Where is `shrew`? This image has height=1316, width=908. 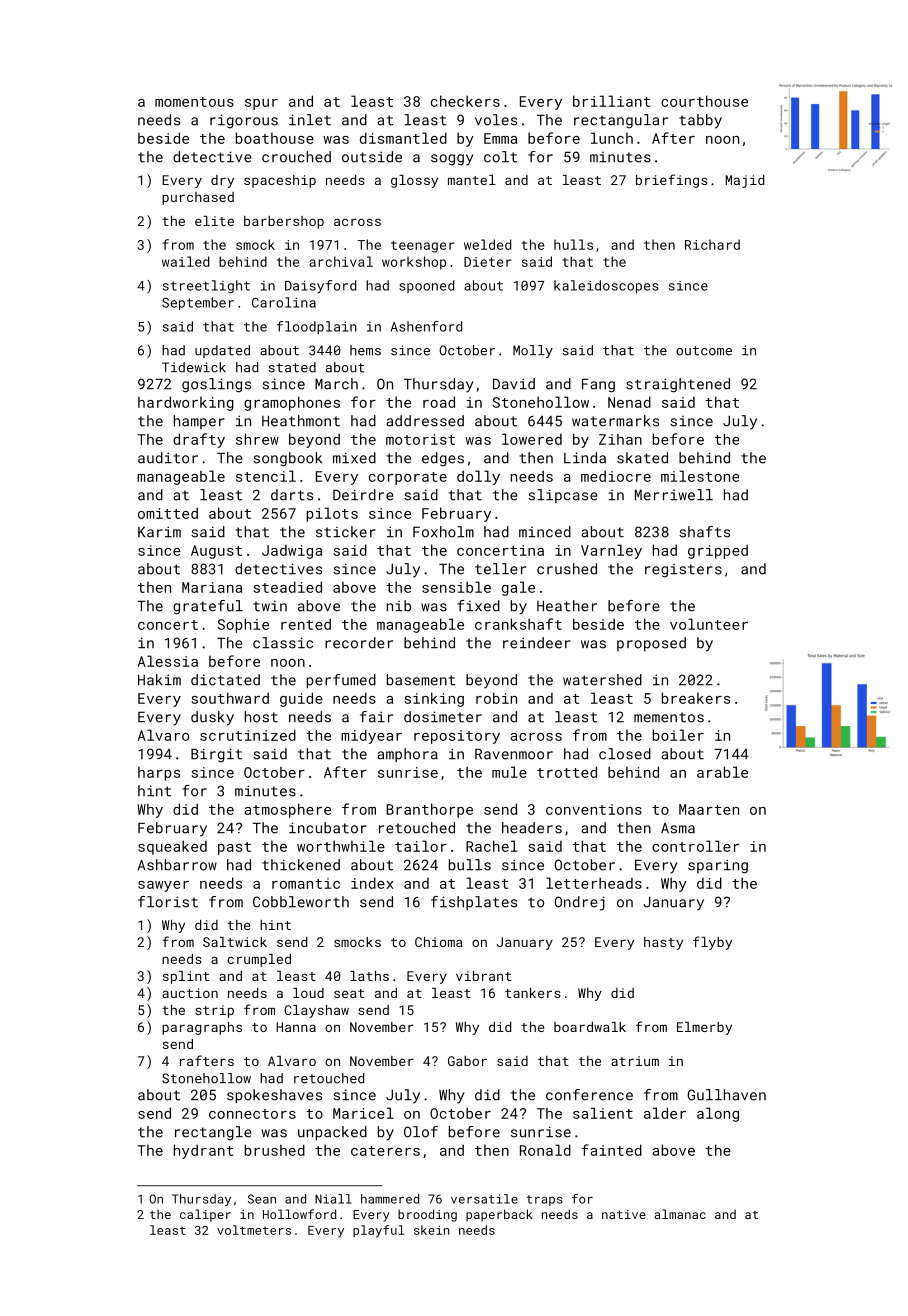 shrew is located at coordinates (257, 439).
